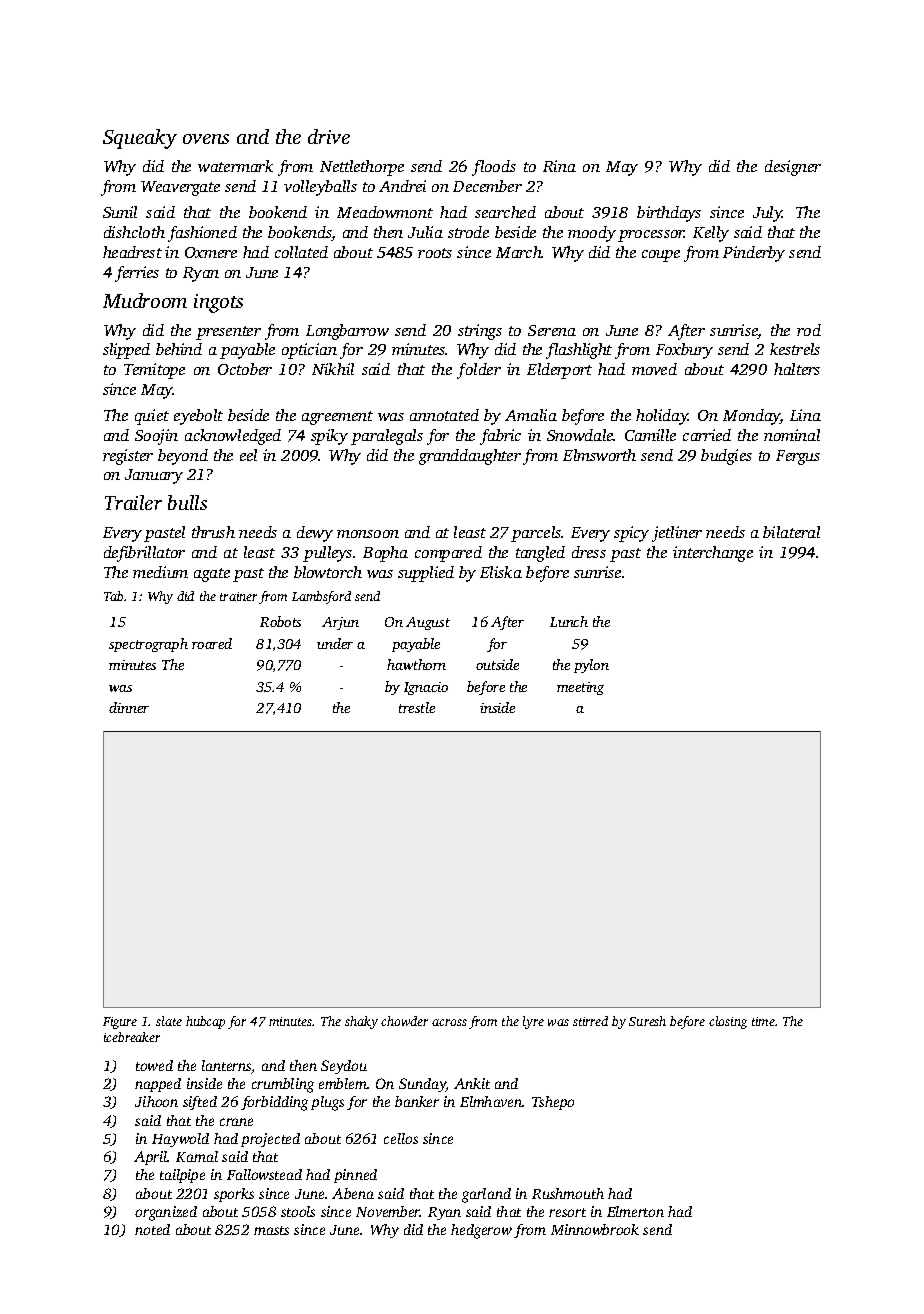 Image resolution: width=924 pixels, height=1314 pixels. What do you see at coordinates (805, 415) in the image?
I see `Lina` at bounding box center [805, 415].
